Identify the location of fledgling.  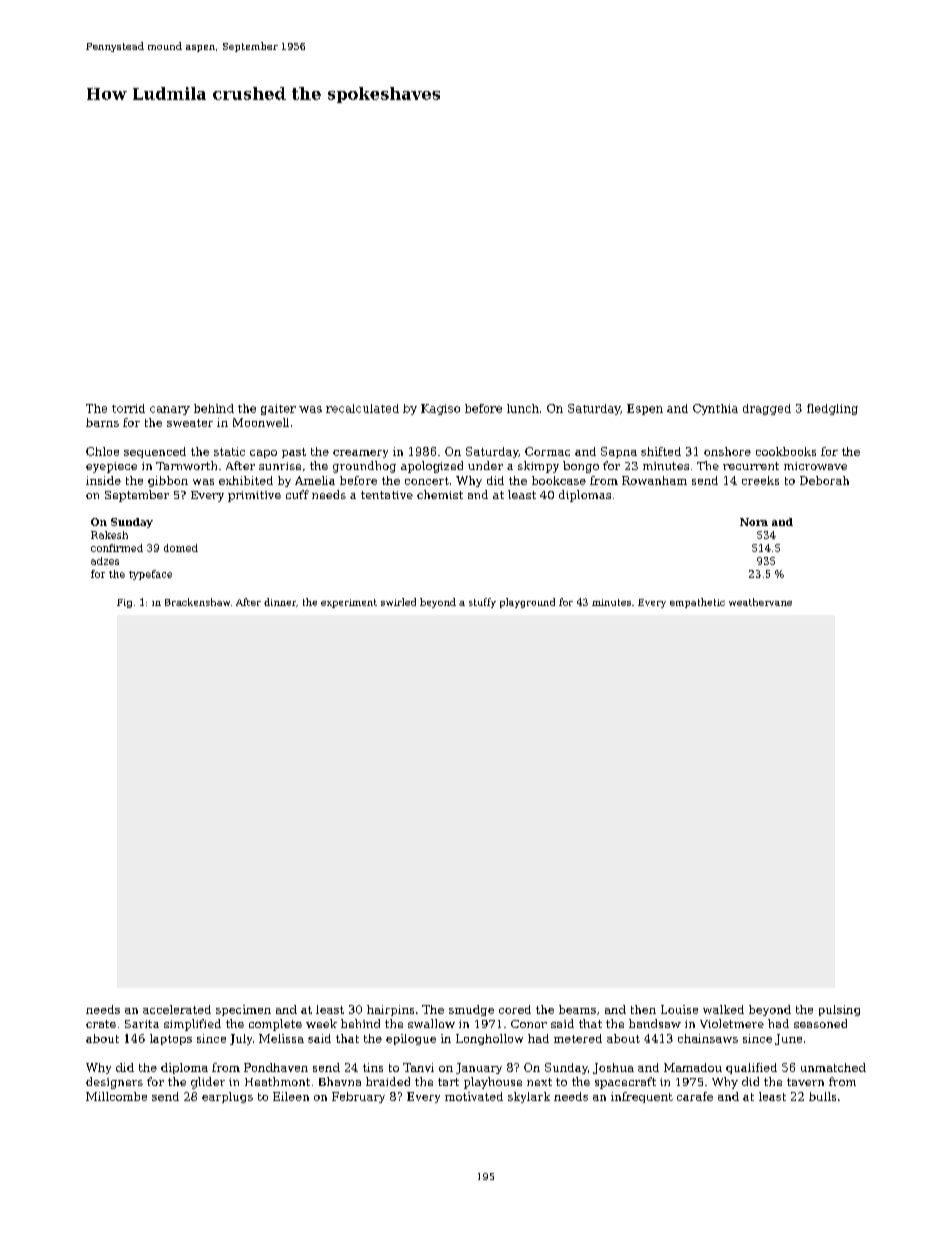
(832, 409).
